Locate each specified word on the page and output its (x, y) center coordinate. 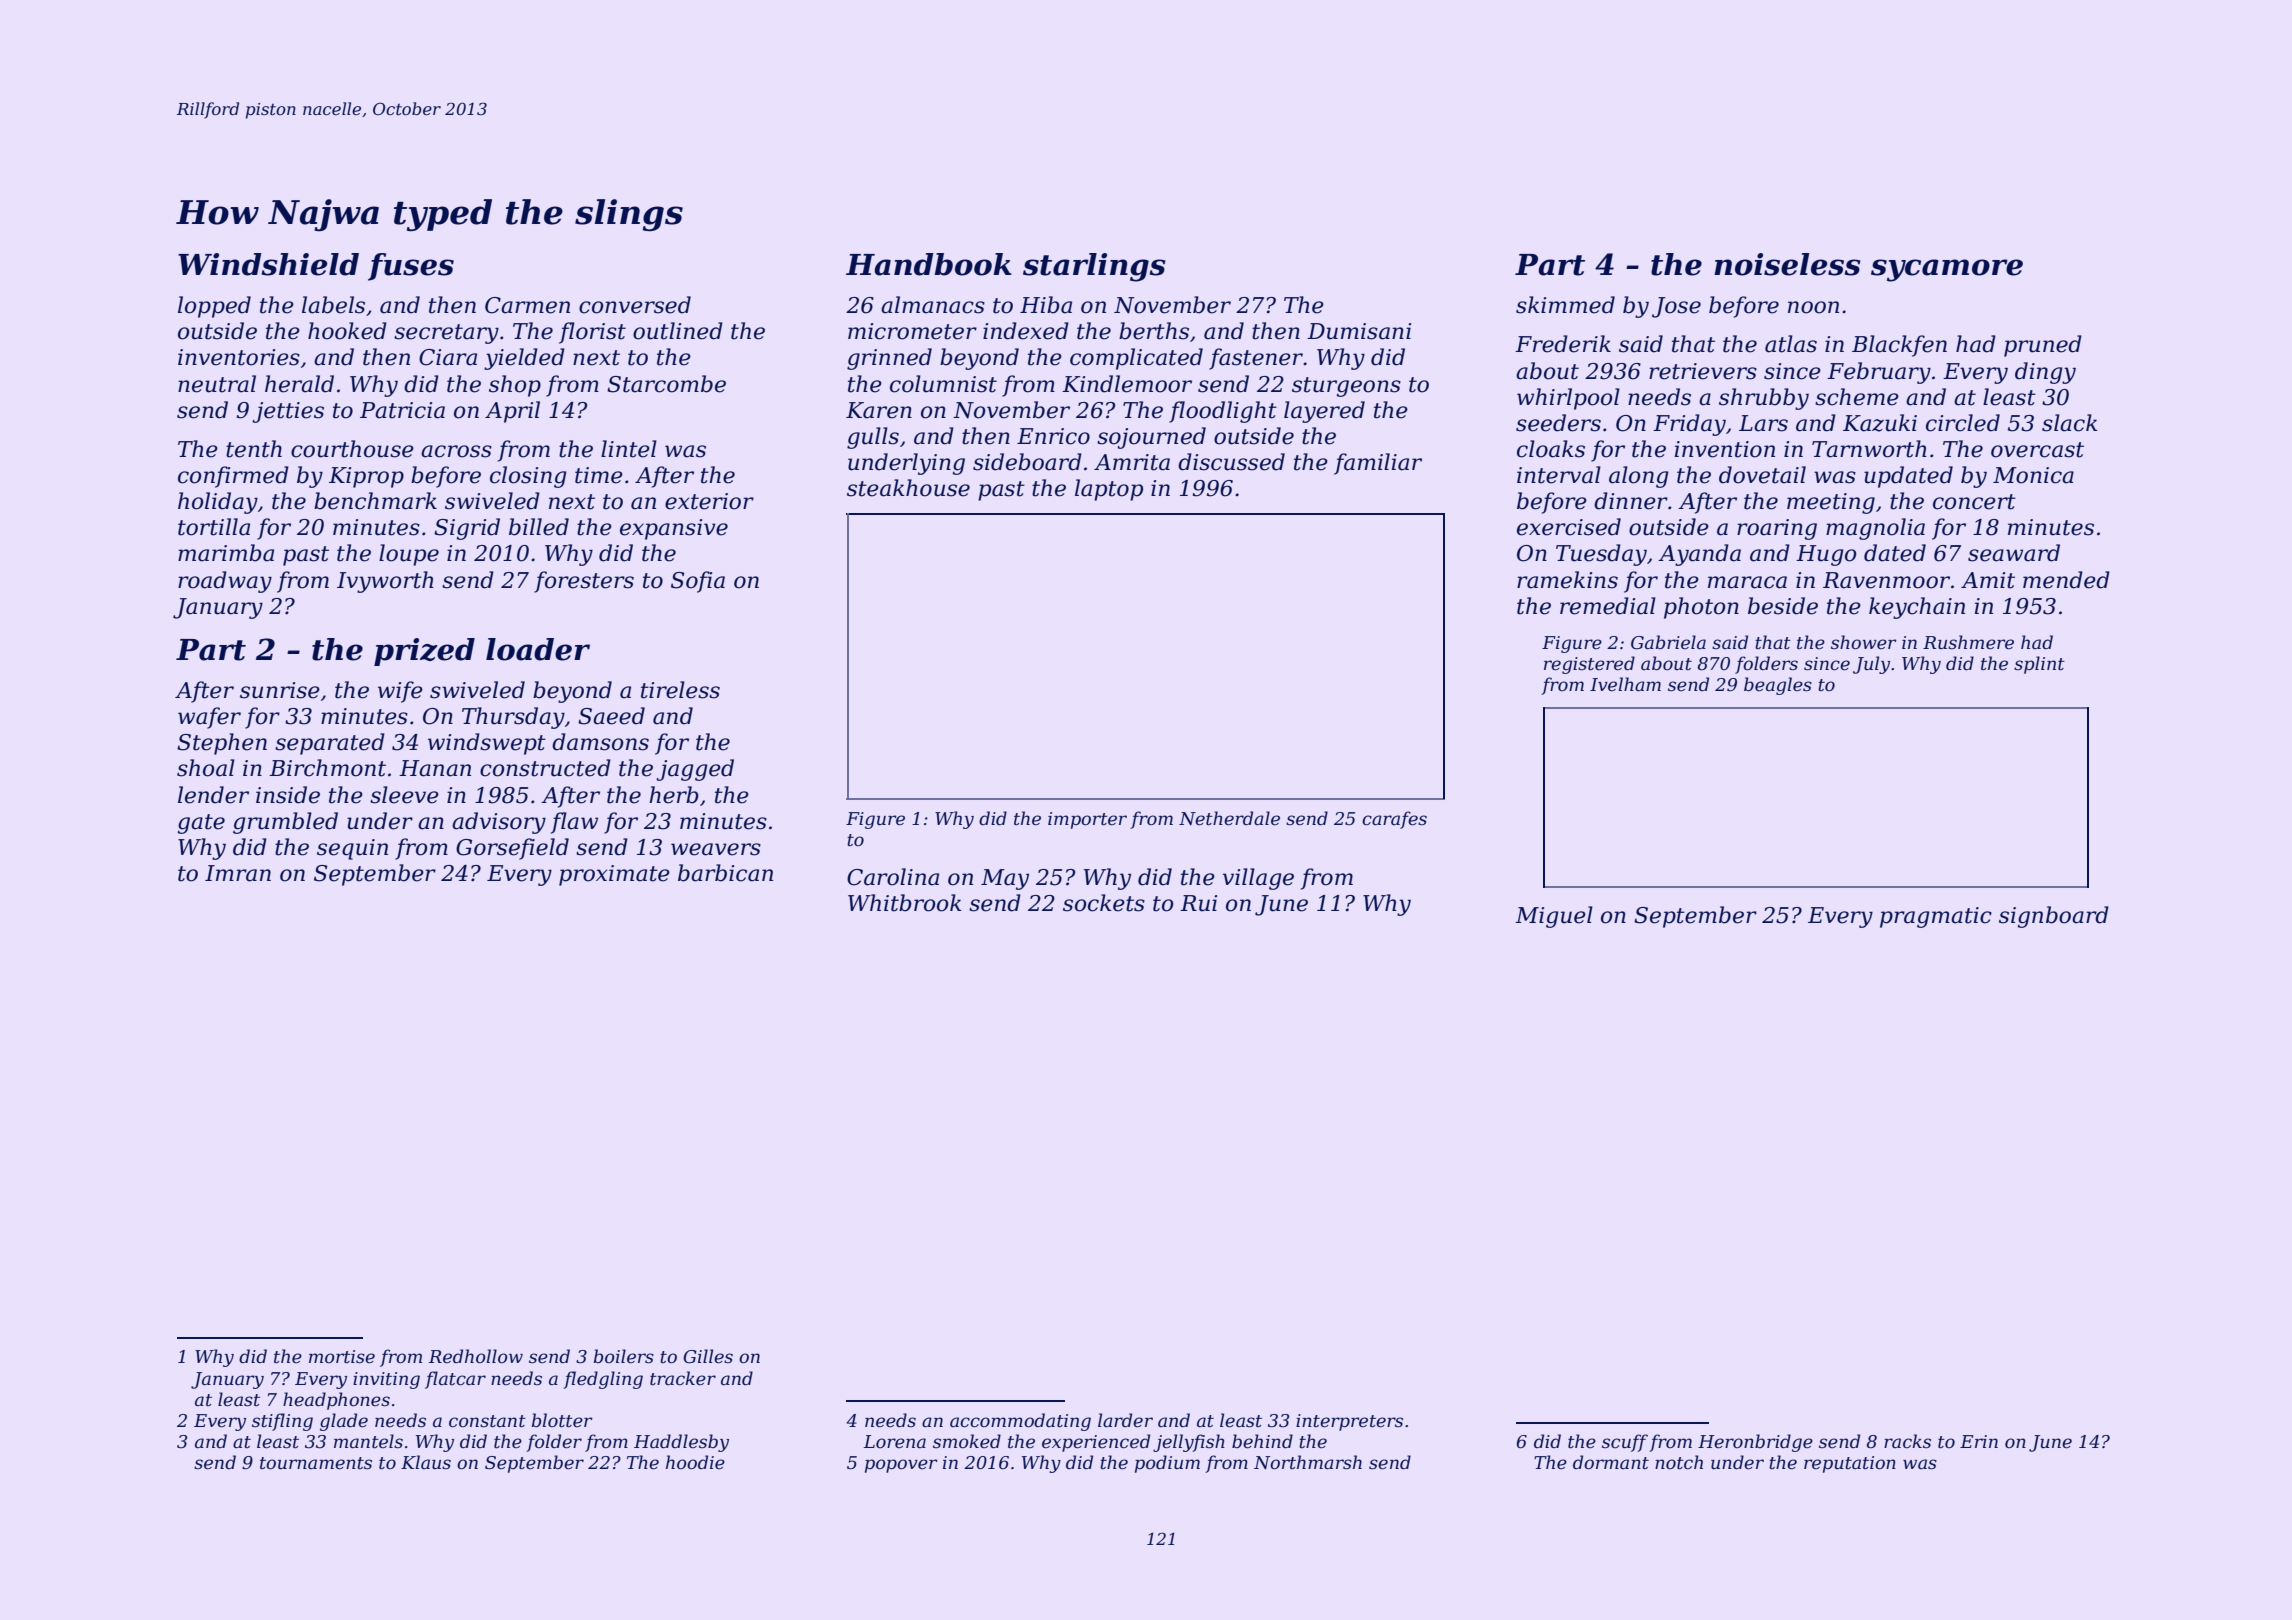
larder (1125, 1420)
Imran (238, 873)
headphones (336, 1401)
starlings (1094, 267)
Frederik (1563, 344)
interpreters (1349, 1422)
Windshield (268, 264)
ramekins (1567, 580)
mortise (342, 1357)
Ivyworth (385, 582)
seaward (2014, 553)
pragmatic (1936, 917)
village (1258, 879)
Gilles (708, 1356)
